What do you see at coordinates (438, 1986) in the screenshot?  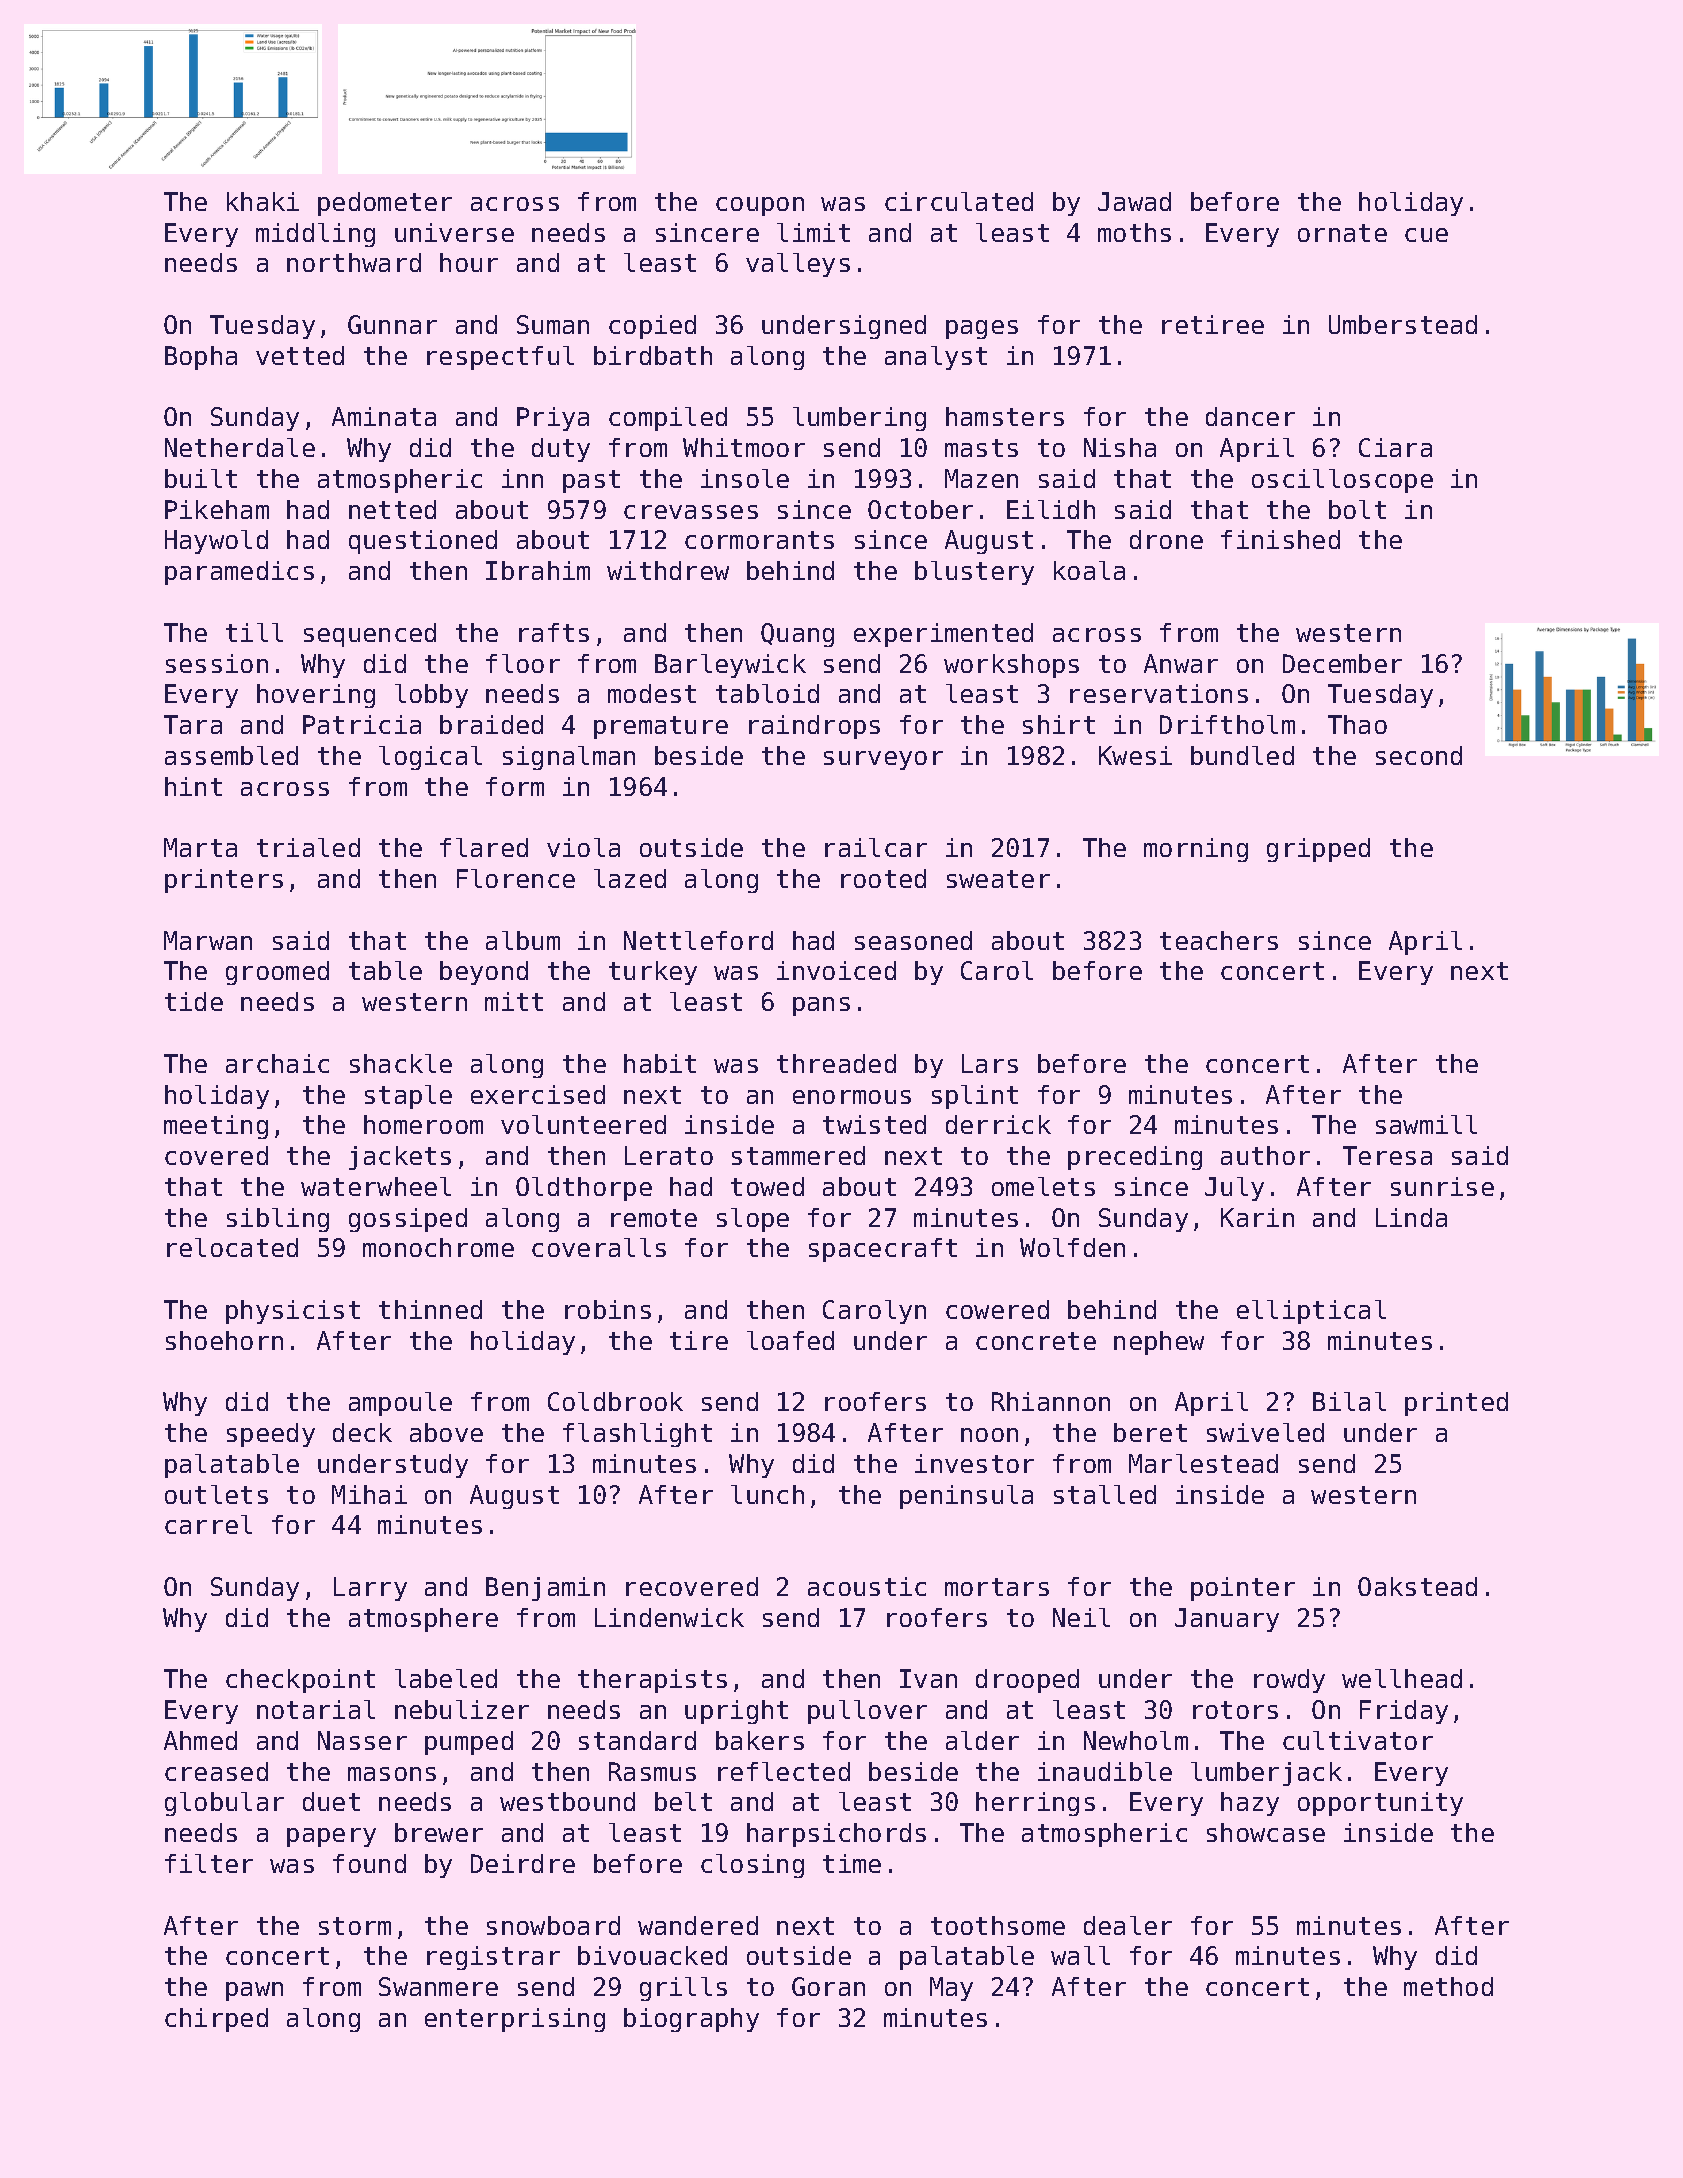 I see `Swanmere` at bounding box center [438, 1986].
